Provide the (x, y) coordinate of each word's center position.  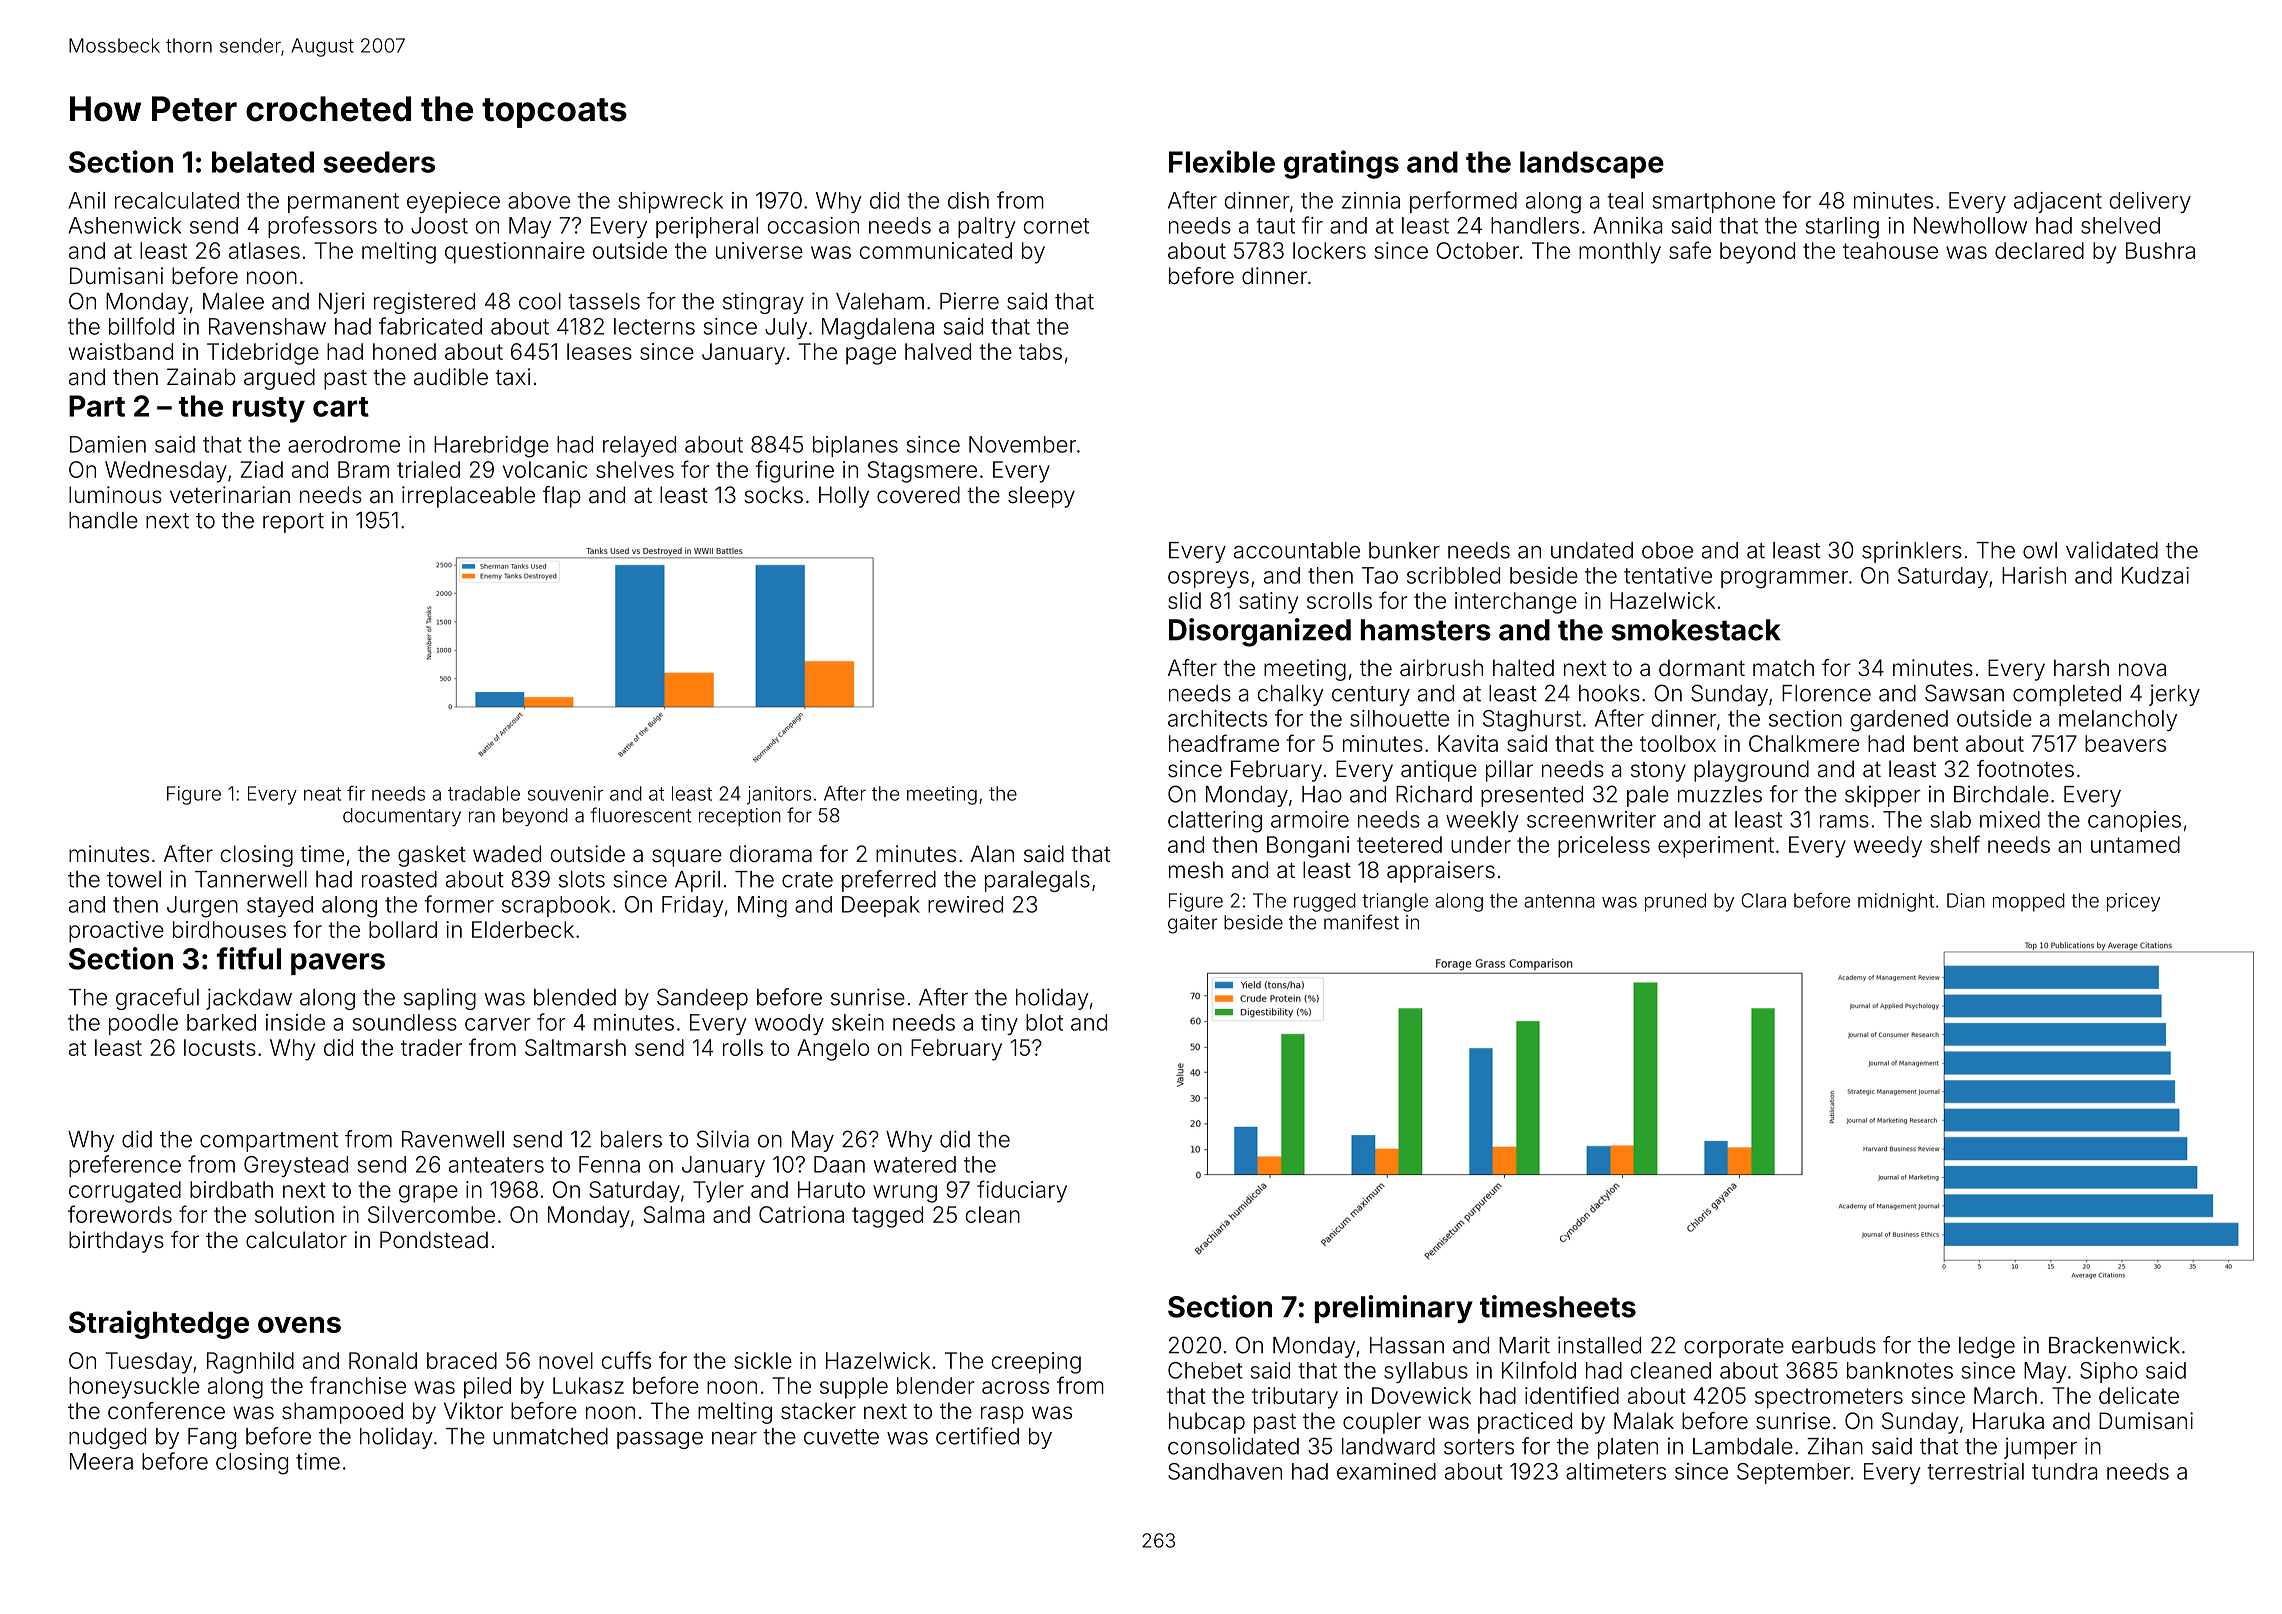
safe (1690, 250)
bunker (1404, 550)
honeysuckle (134, 1388)
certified (977, 1436)
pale (1648, 796)
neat (322, 794)
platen (1628, 1448)
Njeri (341, 303)
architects (1217, 718)
